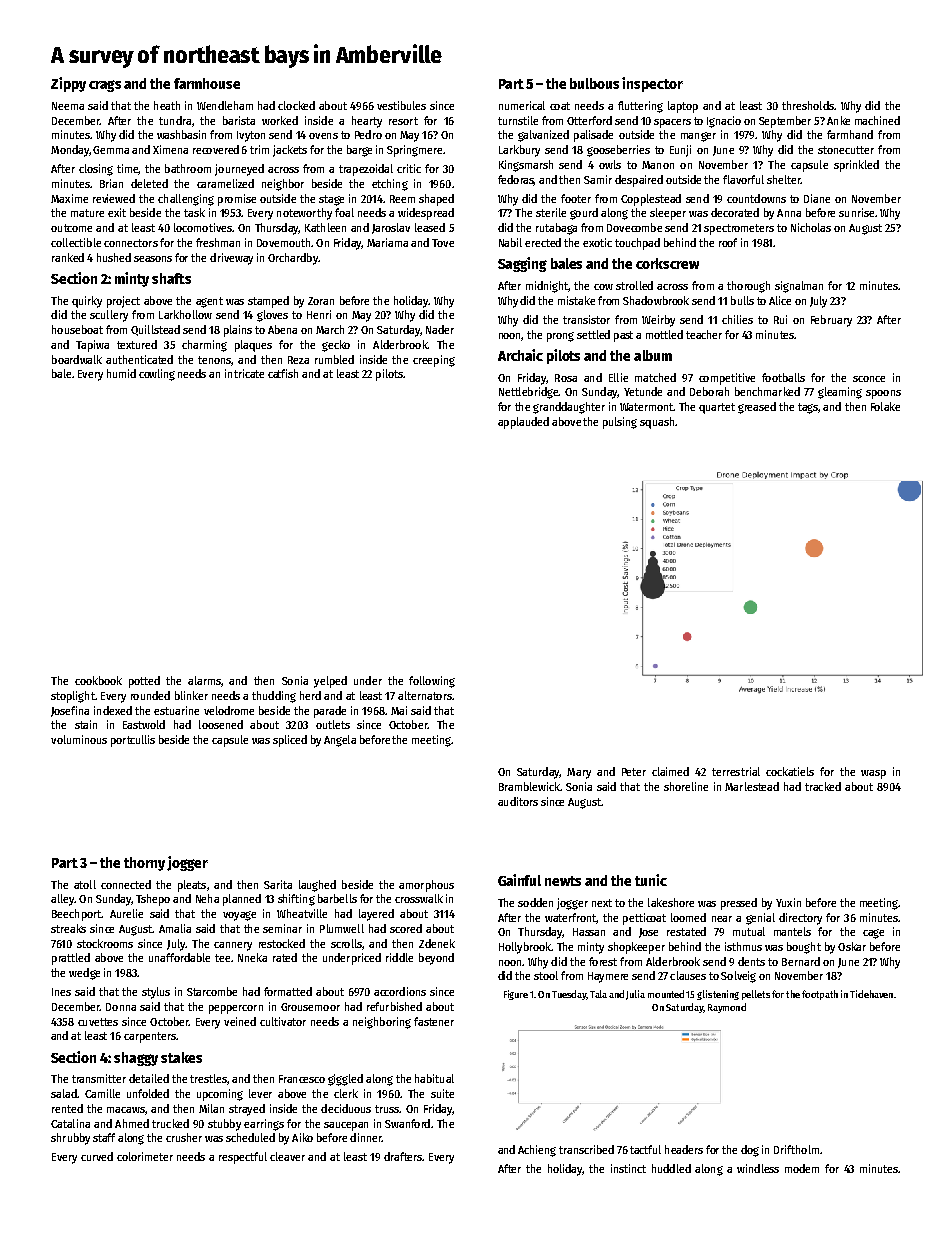 Image resolution: width=952 pixels, height=1233 pixels. What do you see at coordinates (563, 881) in the document?
I see `newts` at bounding box center [563, 881].
